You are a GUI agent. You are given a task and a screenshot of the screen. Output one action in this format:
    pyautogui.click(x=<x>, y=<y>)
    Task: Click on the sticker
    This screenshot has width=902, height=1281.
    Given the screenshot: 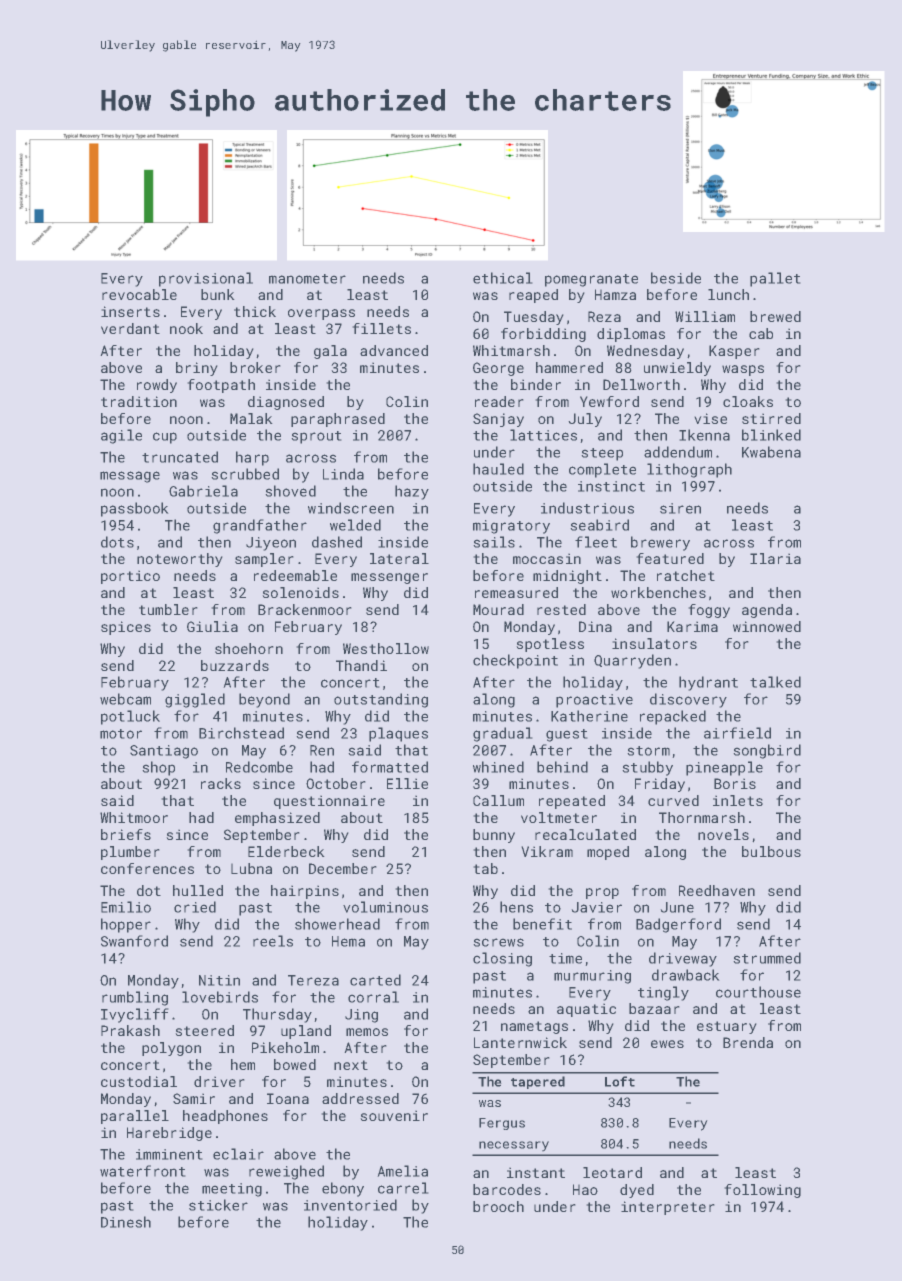 What is the action you would take?
    pyautogui.click(x=218, y=1205)
